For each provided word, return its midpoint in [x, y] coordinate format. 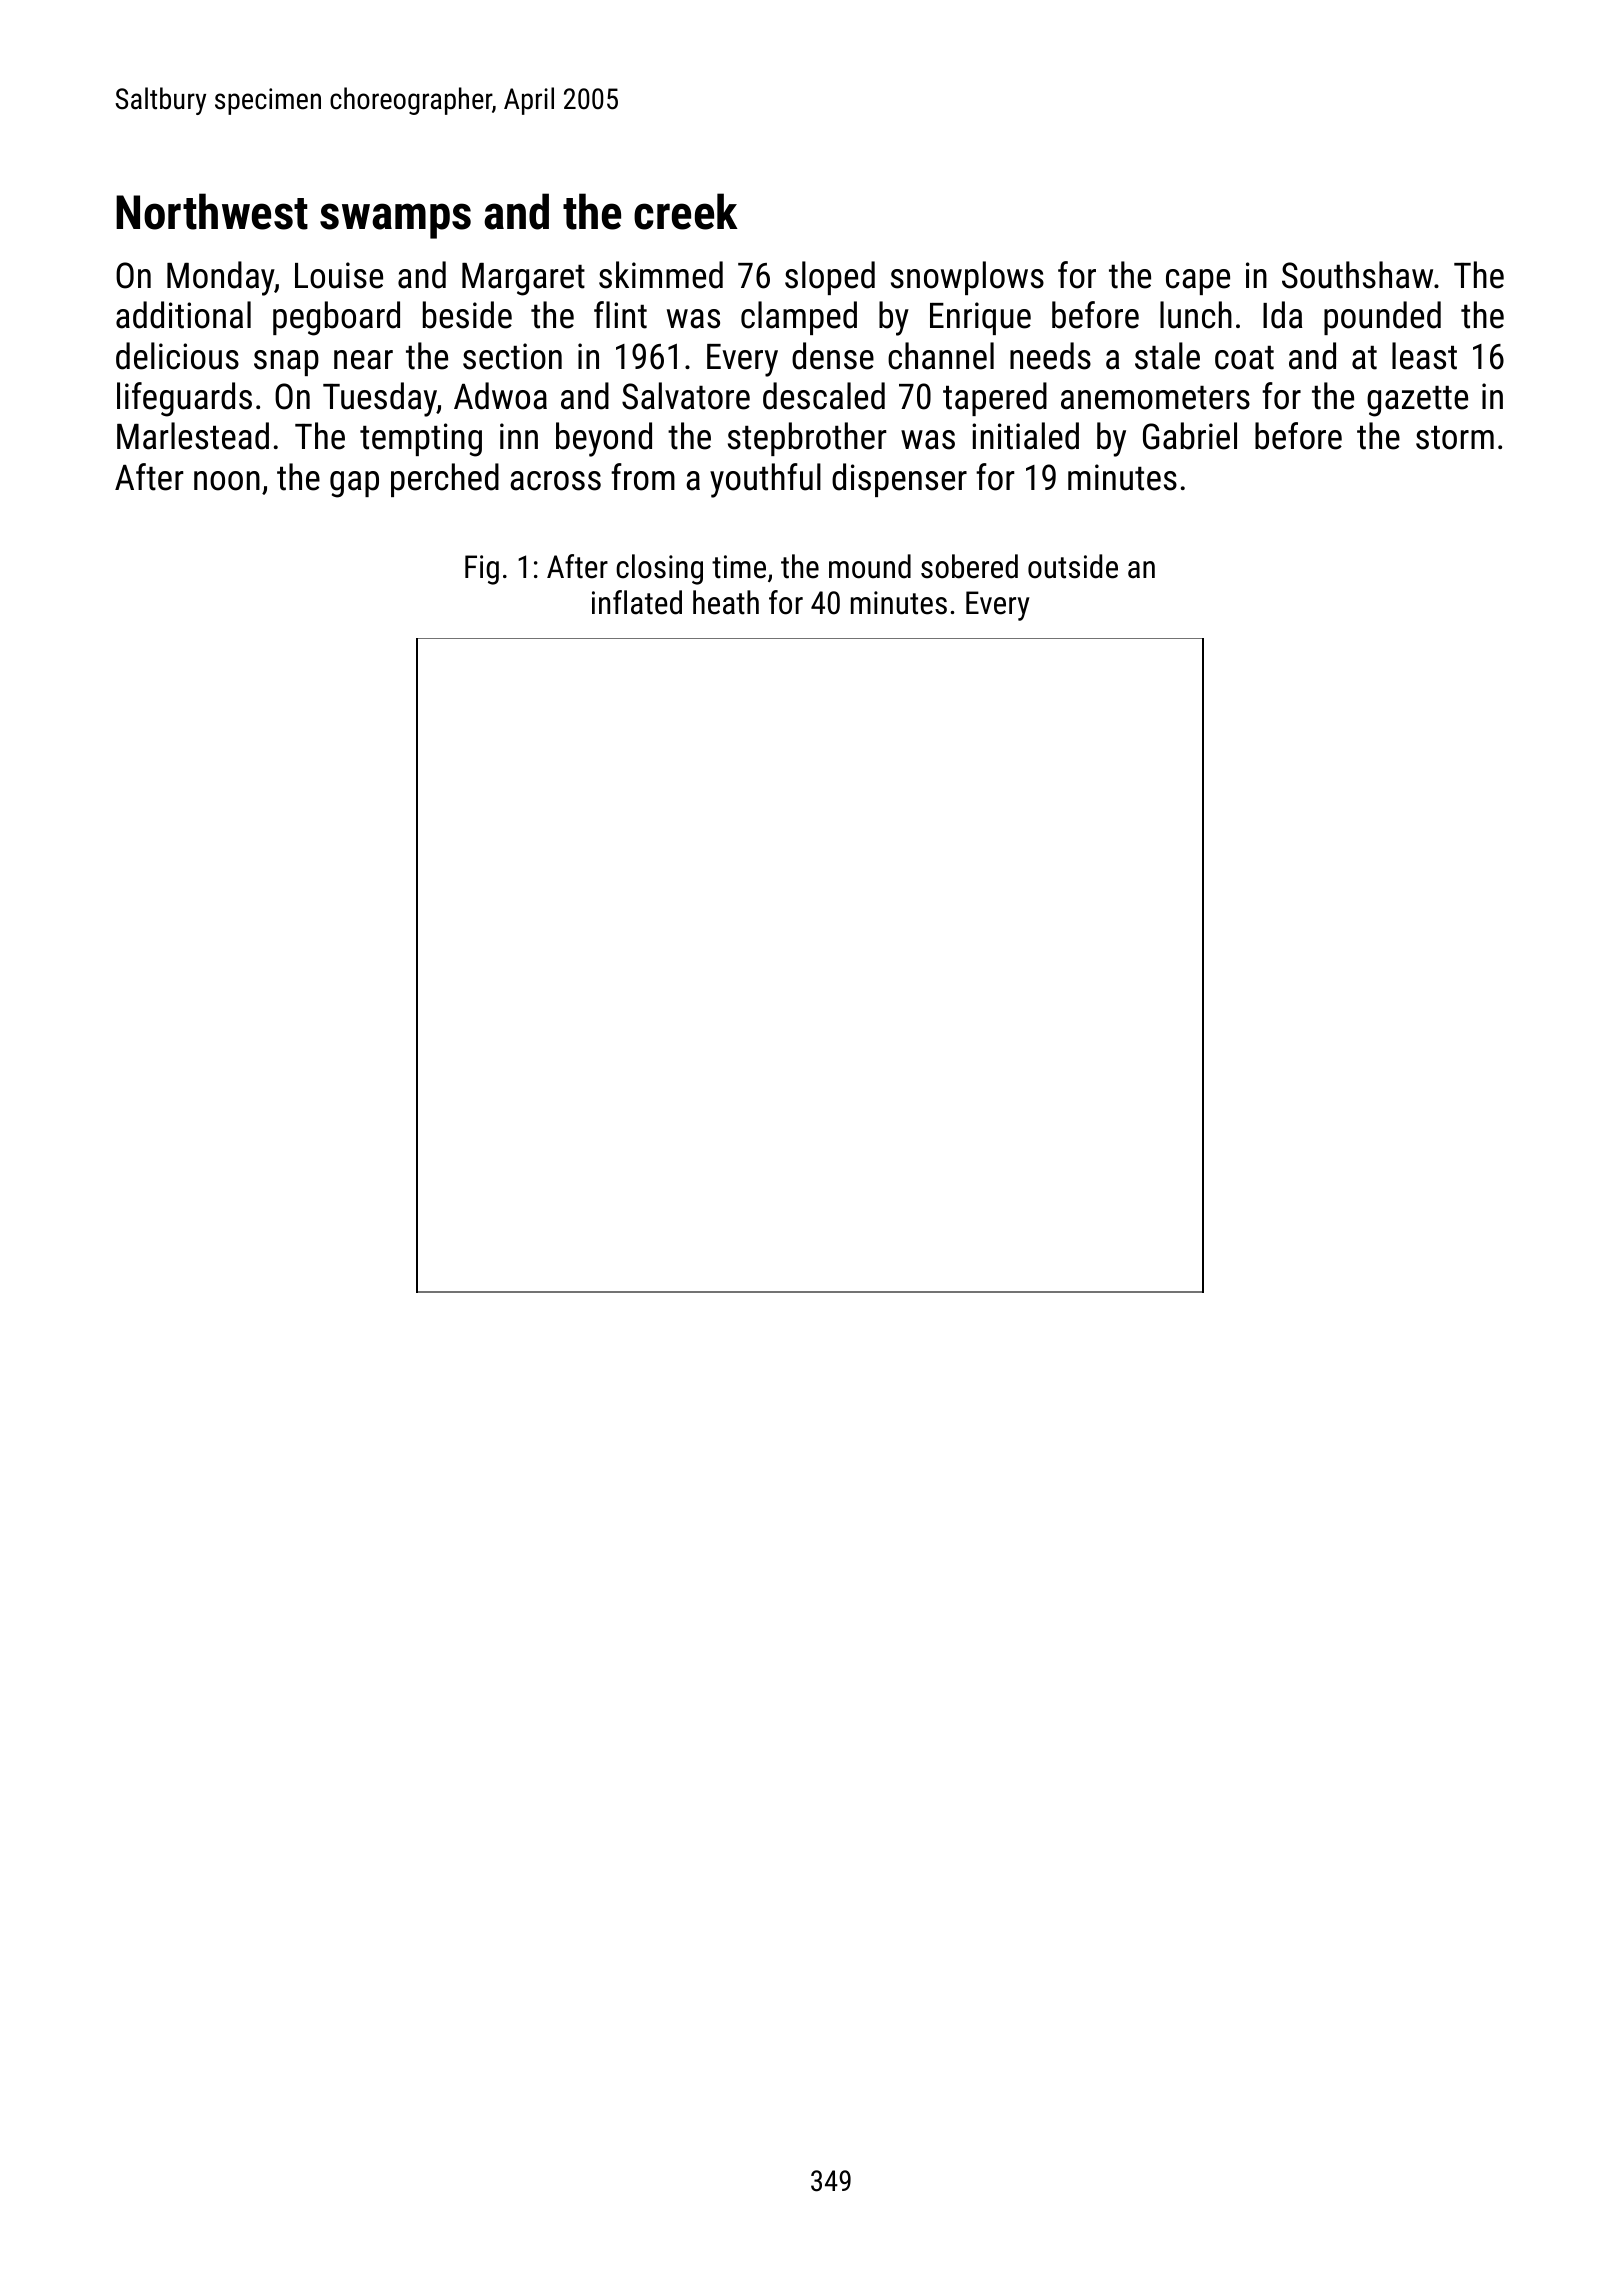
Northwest [212, 211]
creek [686, 211]
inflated [637, 602]
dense [833, 356]
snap [286, 363]
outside [1073, 566]
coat [1244, 358]
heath [726, 602]
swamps [395, 221]
